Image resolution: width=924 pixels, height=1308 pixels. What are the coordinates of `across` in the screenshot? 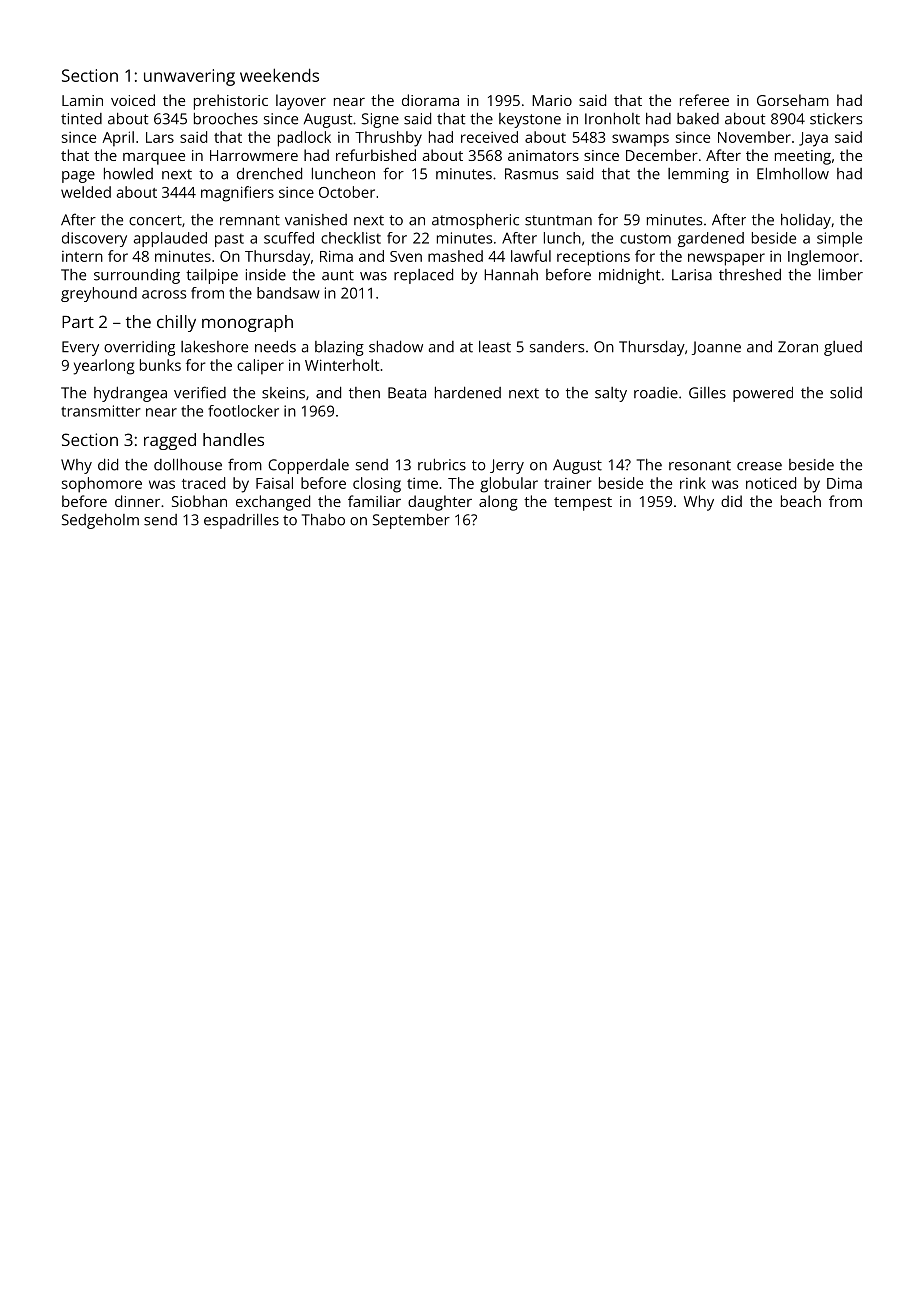 It's located at (164, 294).
